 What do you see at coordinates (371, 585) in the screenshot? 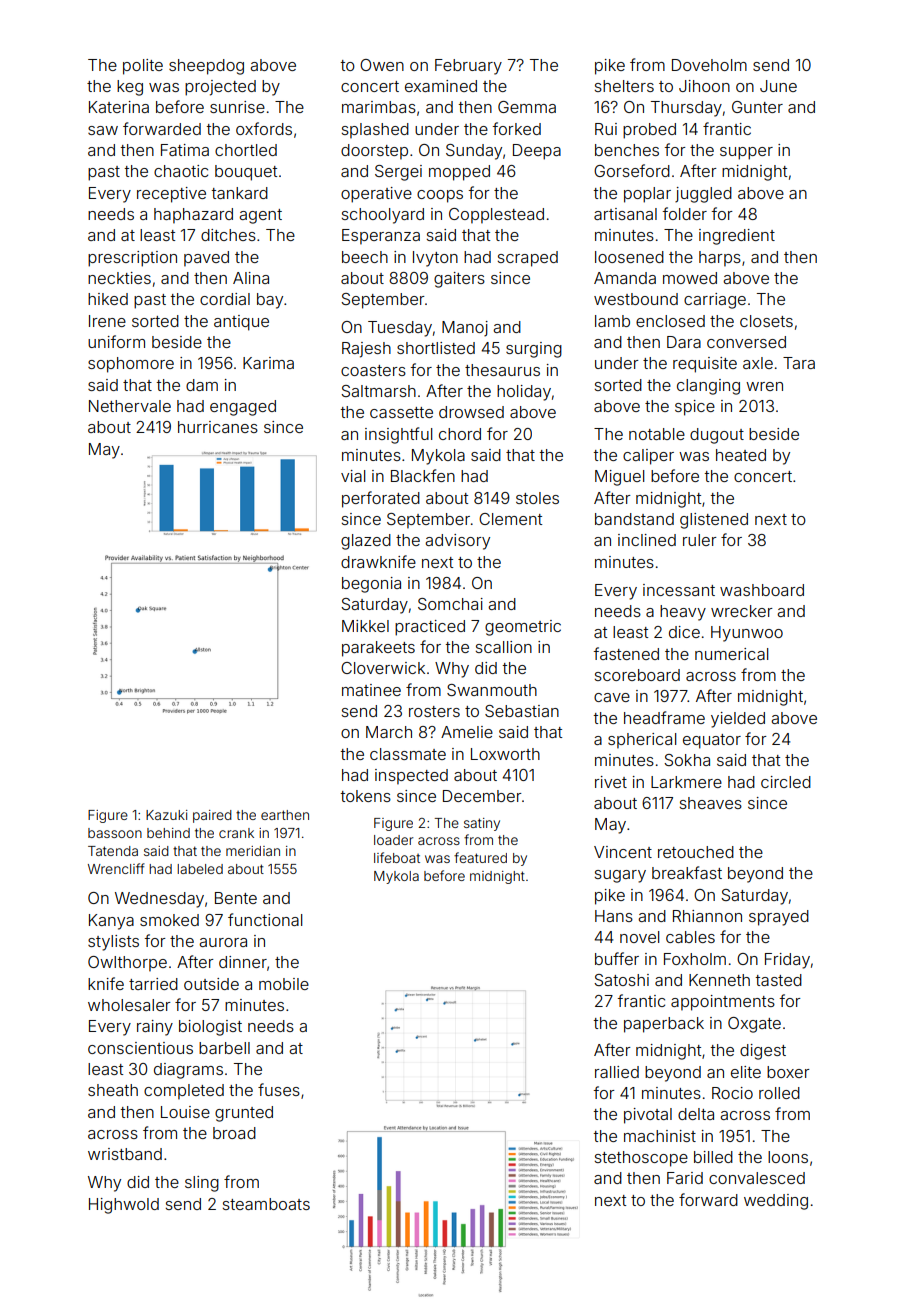
I see `begonia` at bounding box center [371, 585].
